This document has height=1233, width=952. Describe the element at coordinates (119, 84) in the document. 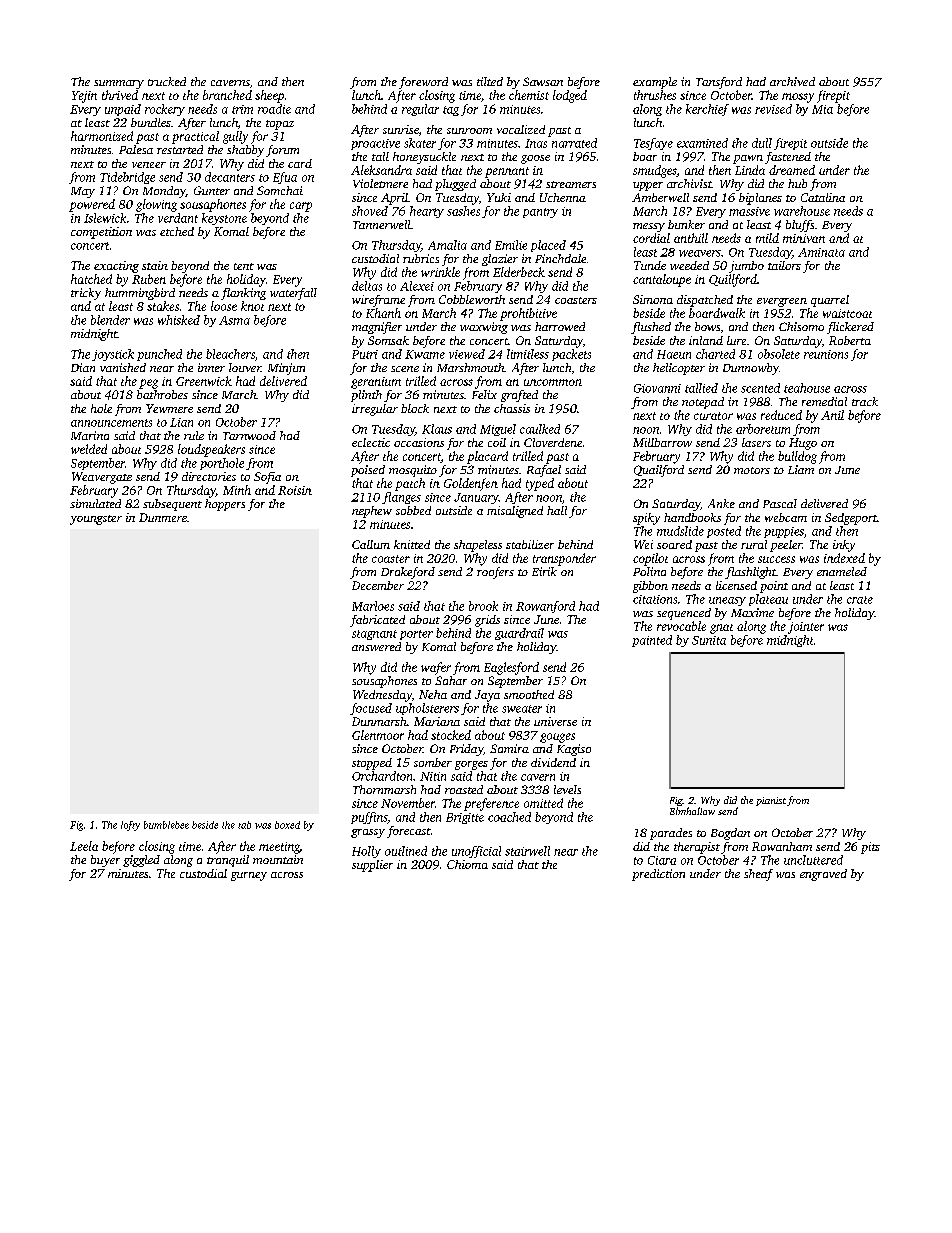

I see `summary` at that location.
